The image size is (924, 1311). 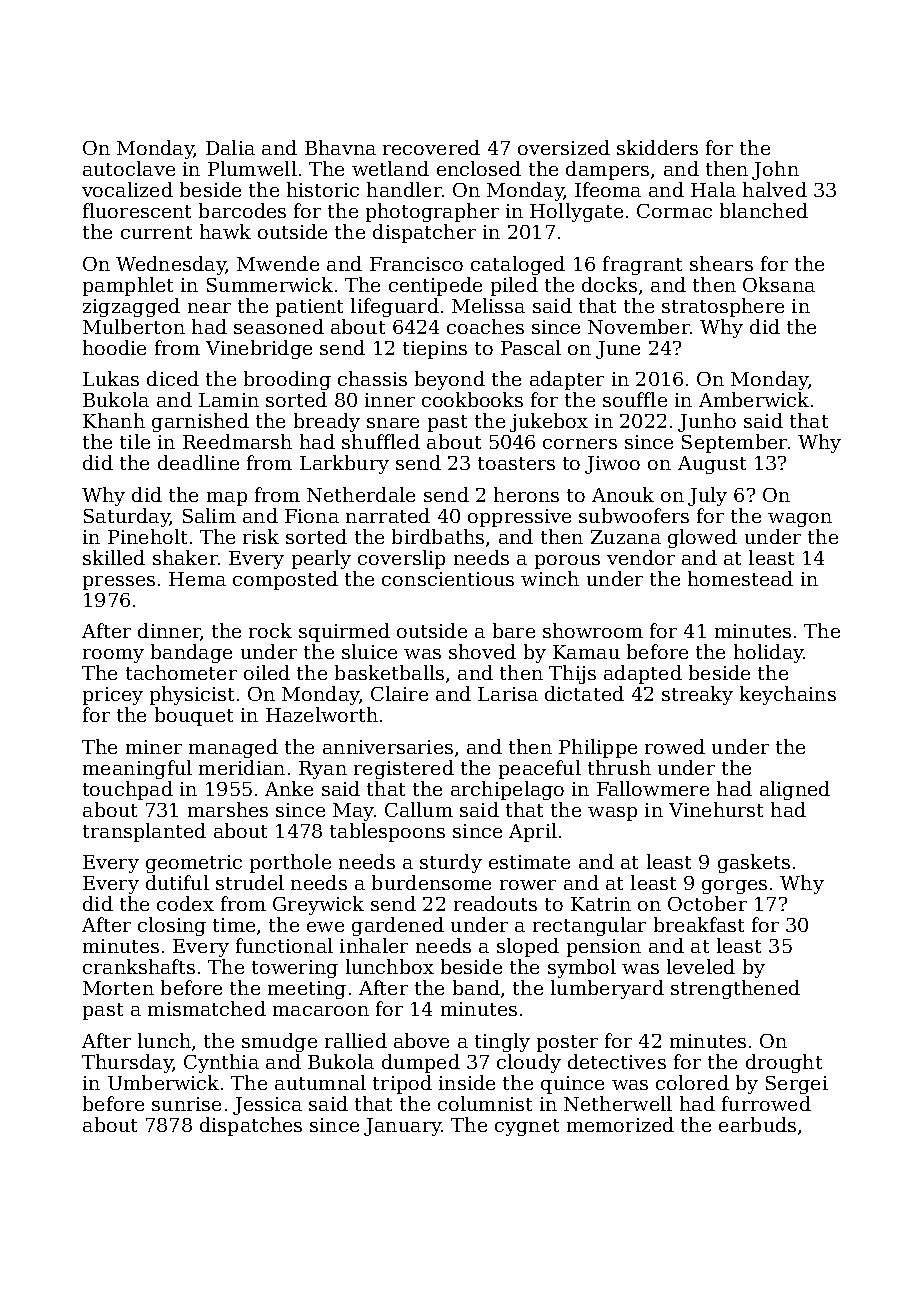 What do you see at coordinates (564, 147) in the page?
I see `oversized` at bounding box center [564, 147].
